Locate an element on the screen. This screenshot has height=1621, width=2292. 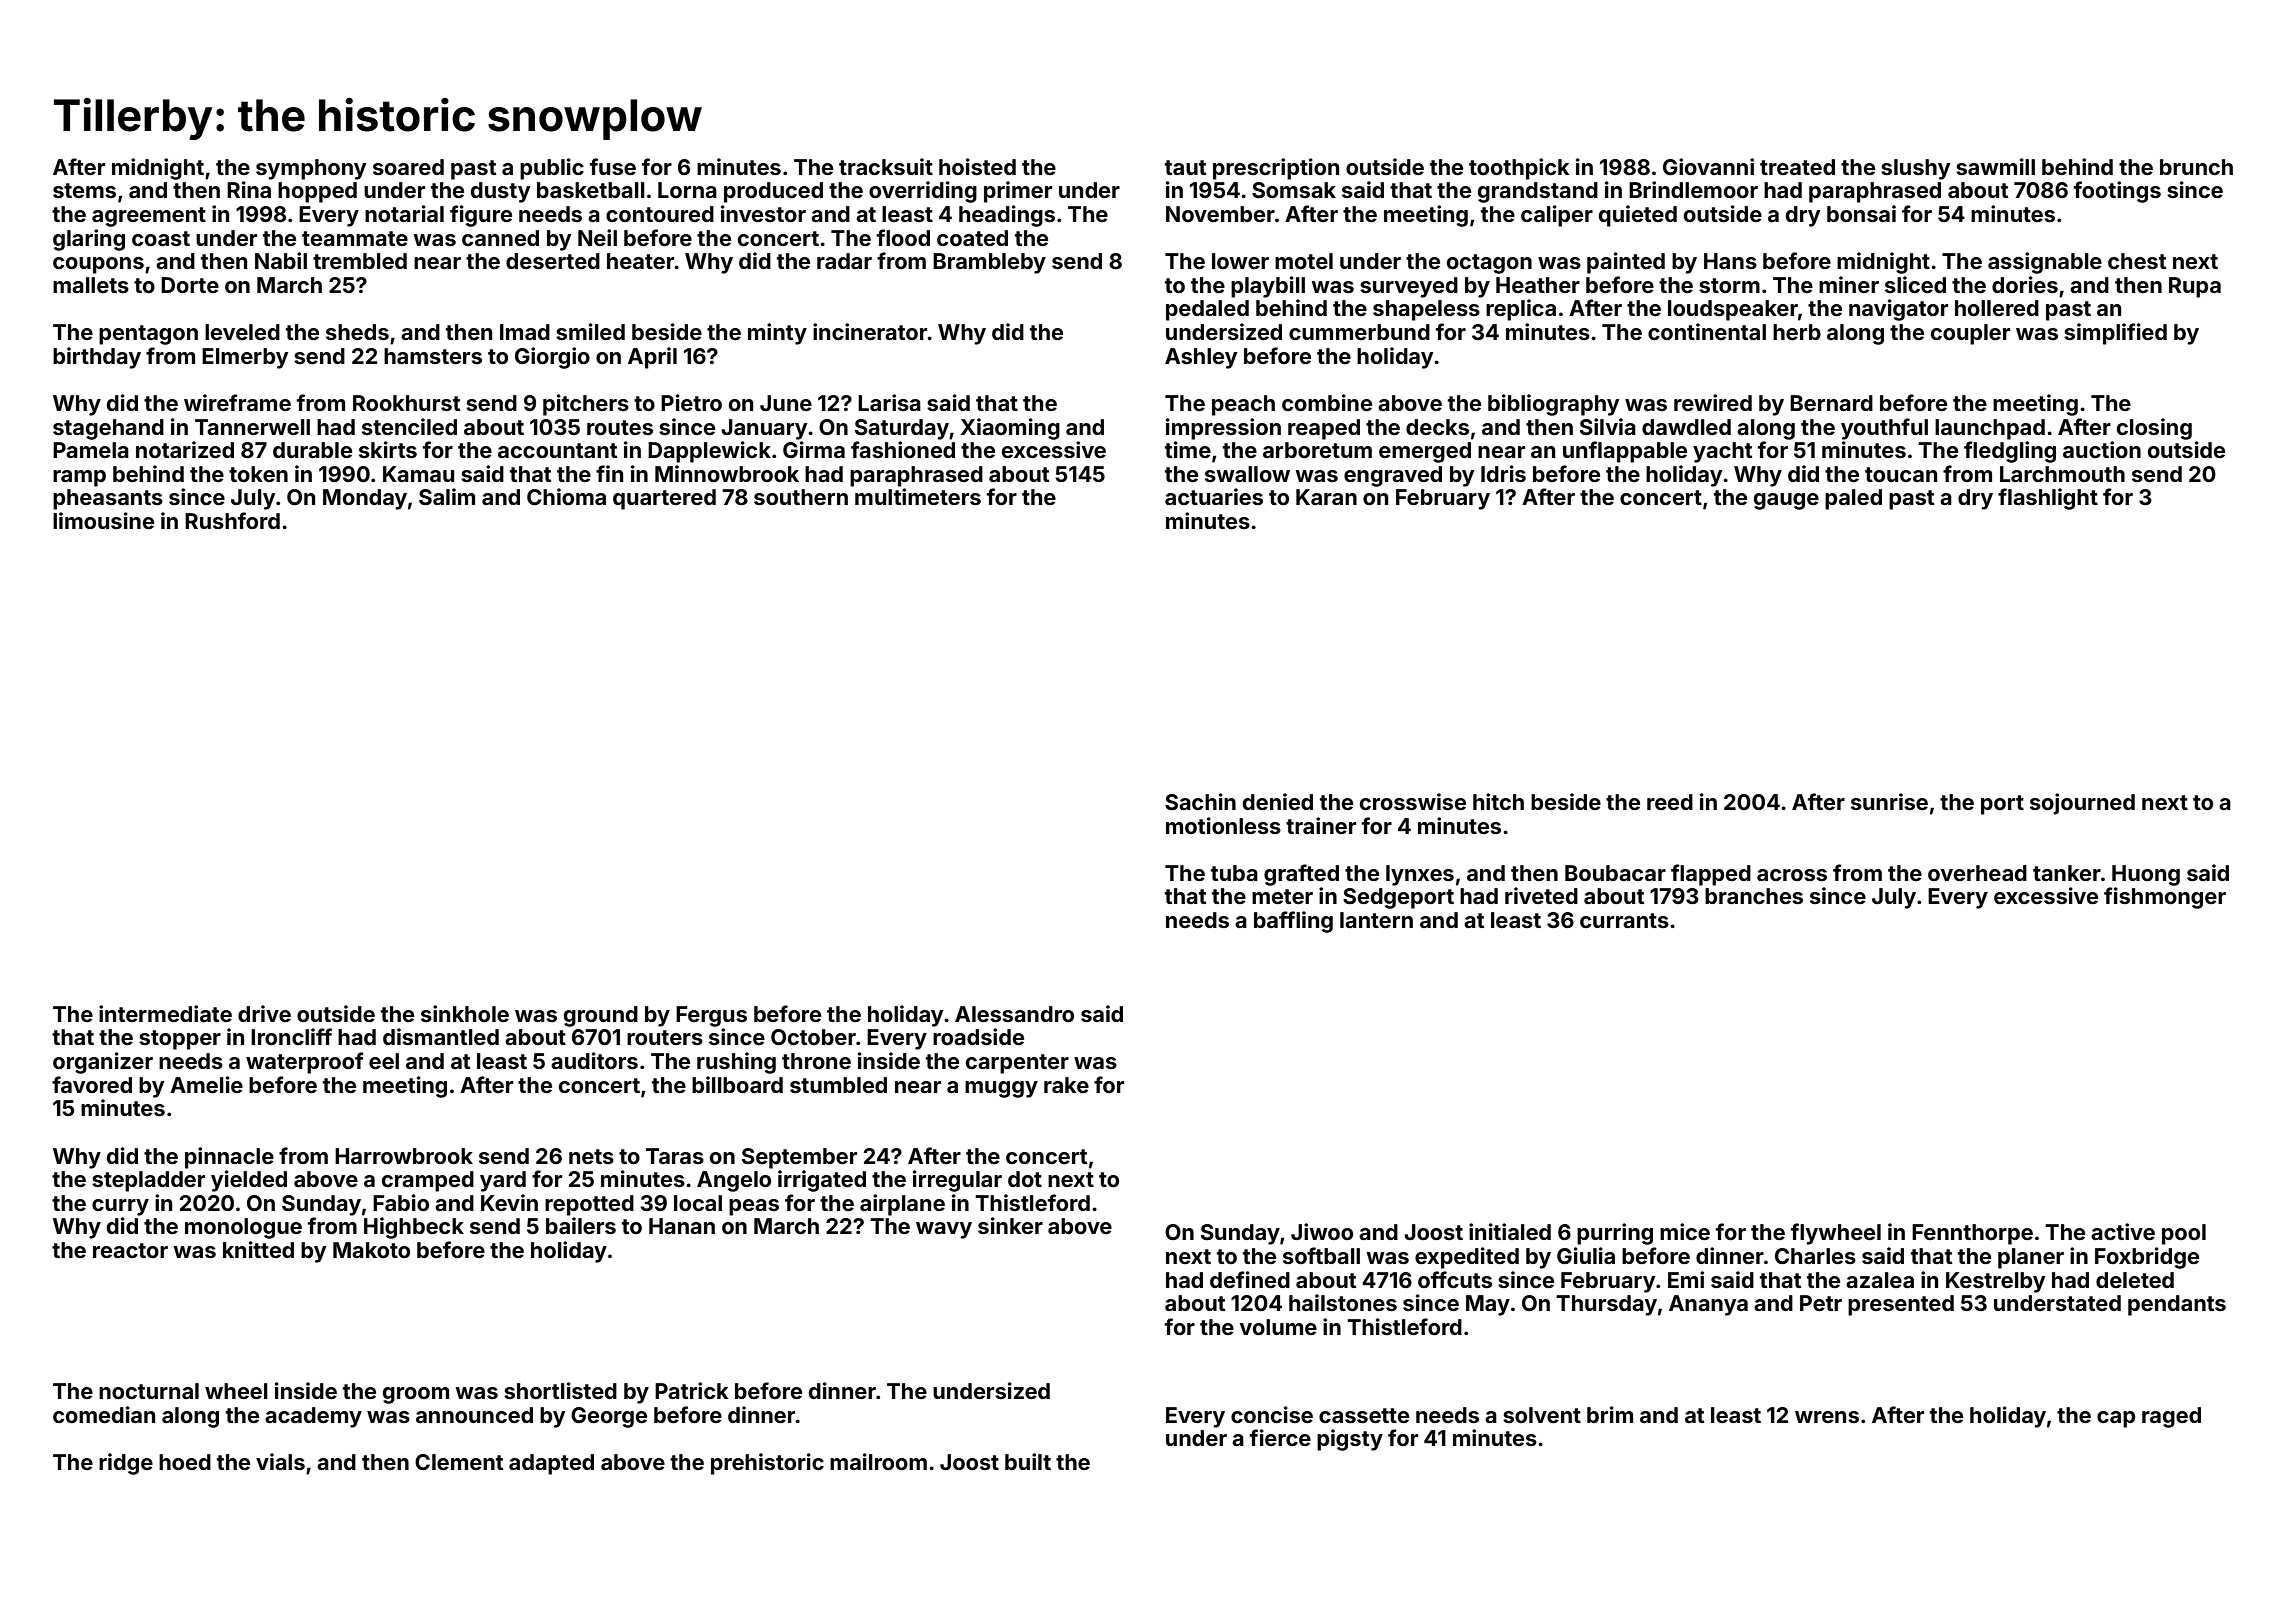
flashlight is located at coordinates (2048, 499).
